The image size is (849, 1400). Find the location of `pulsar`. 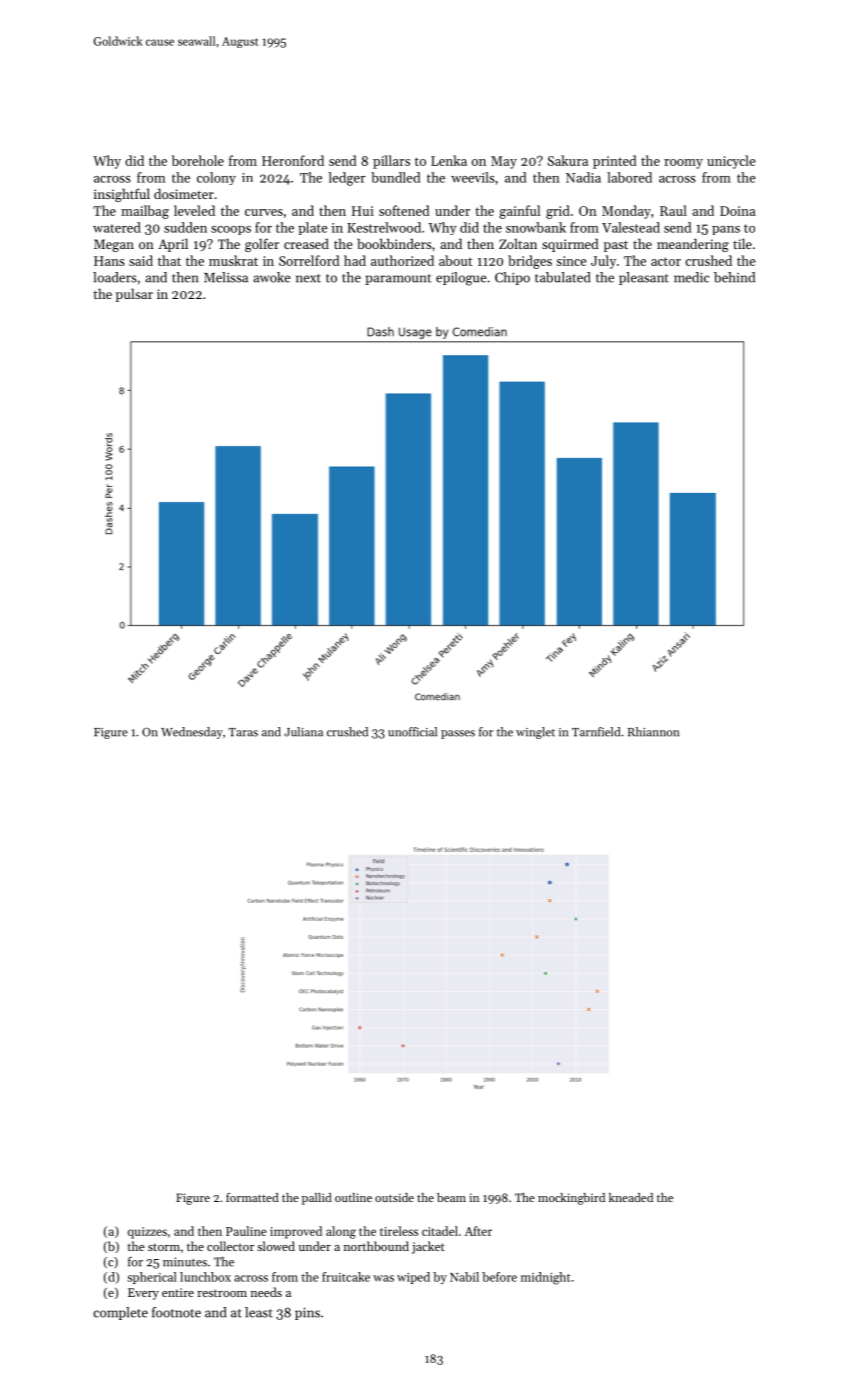

pulsar is located at coordinates (134, 295).
